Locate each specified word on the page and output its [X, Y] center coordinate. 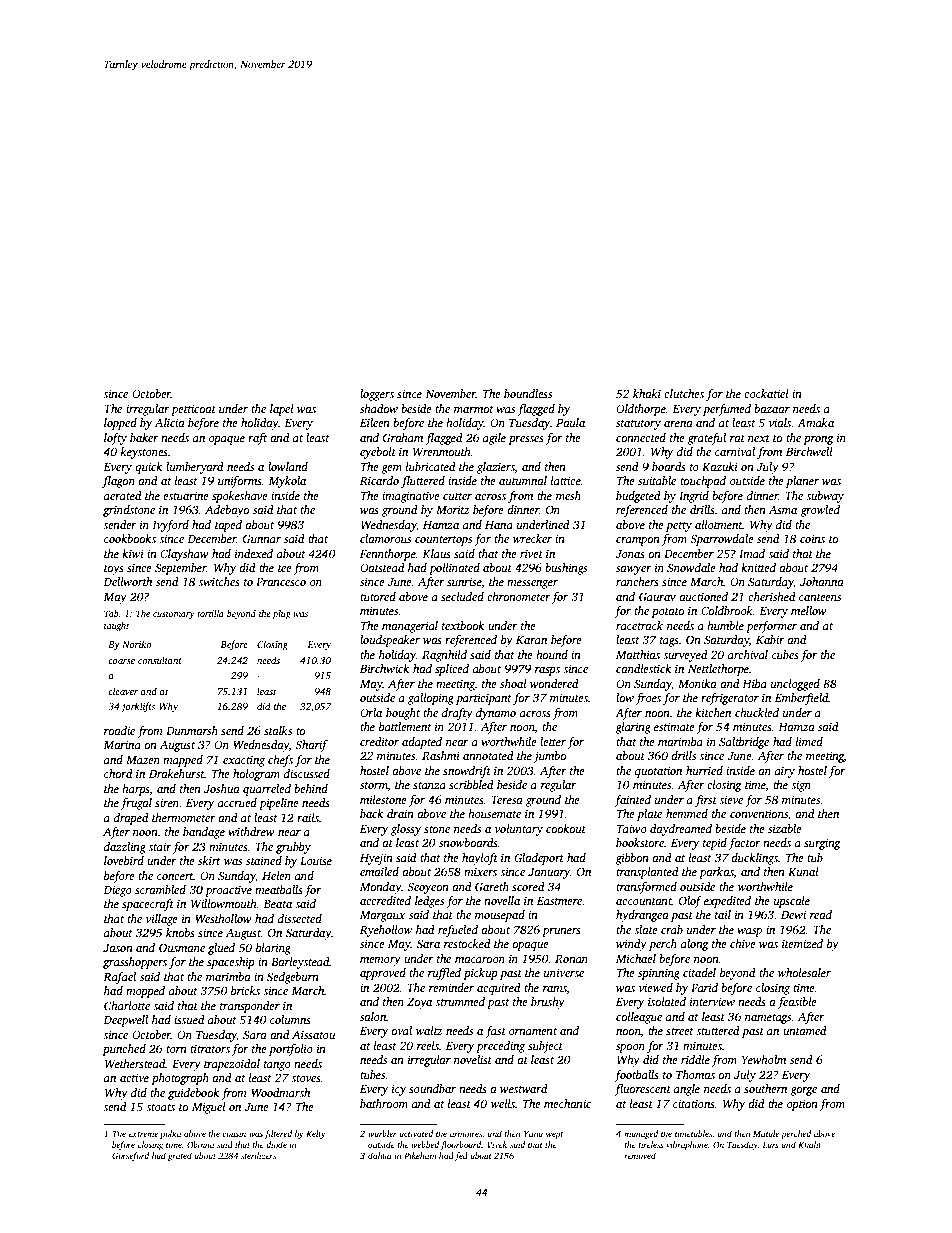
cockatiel [766, 393]
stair [160, 846]
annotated [488, 755]
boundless [528, 393]
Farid [704, 987]
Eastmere [559, 901]
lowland [288, 466]
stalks [278, 730]
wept [554, 1135]
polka [170, 1134]
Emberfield [802, 699]
